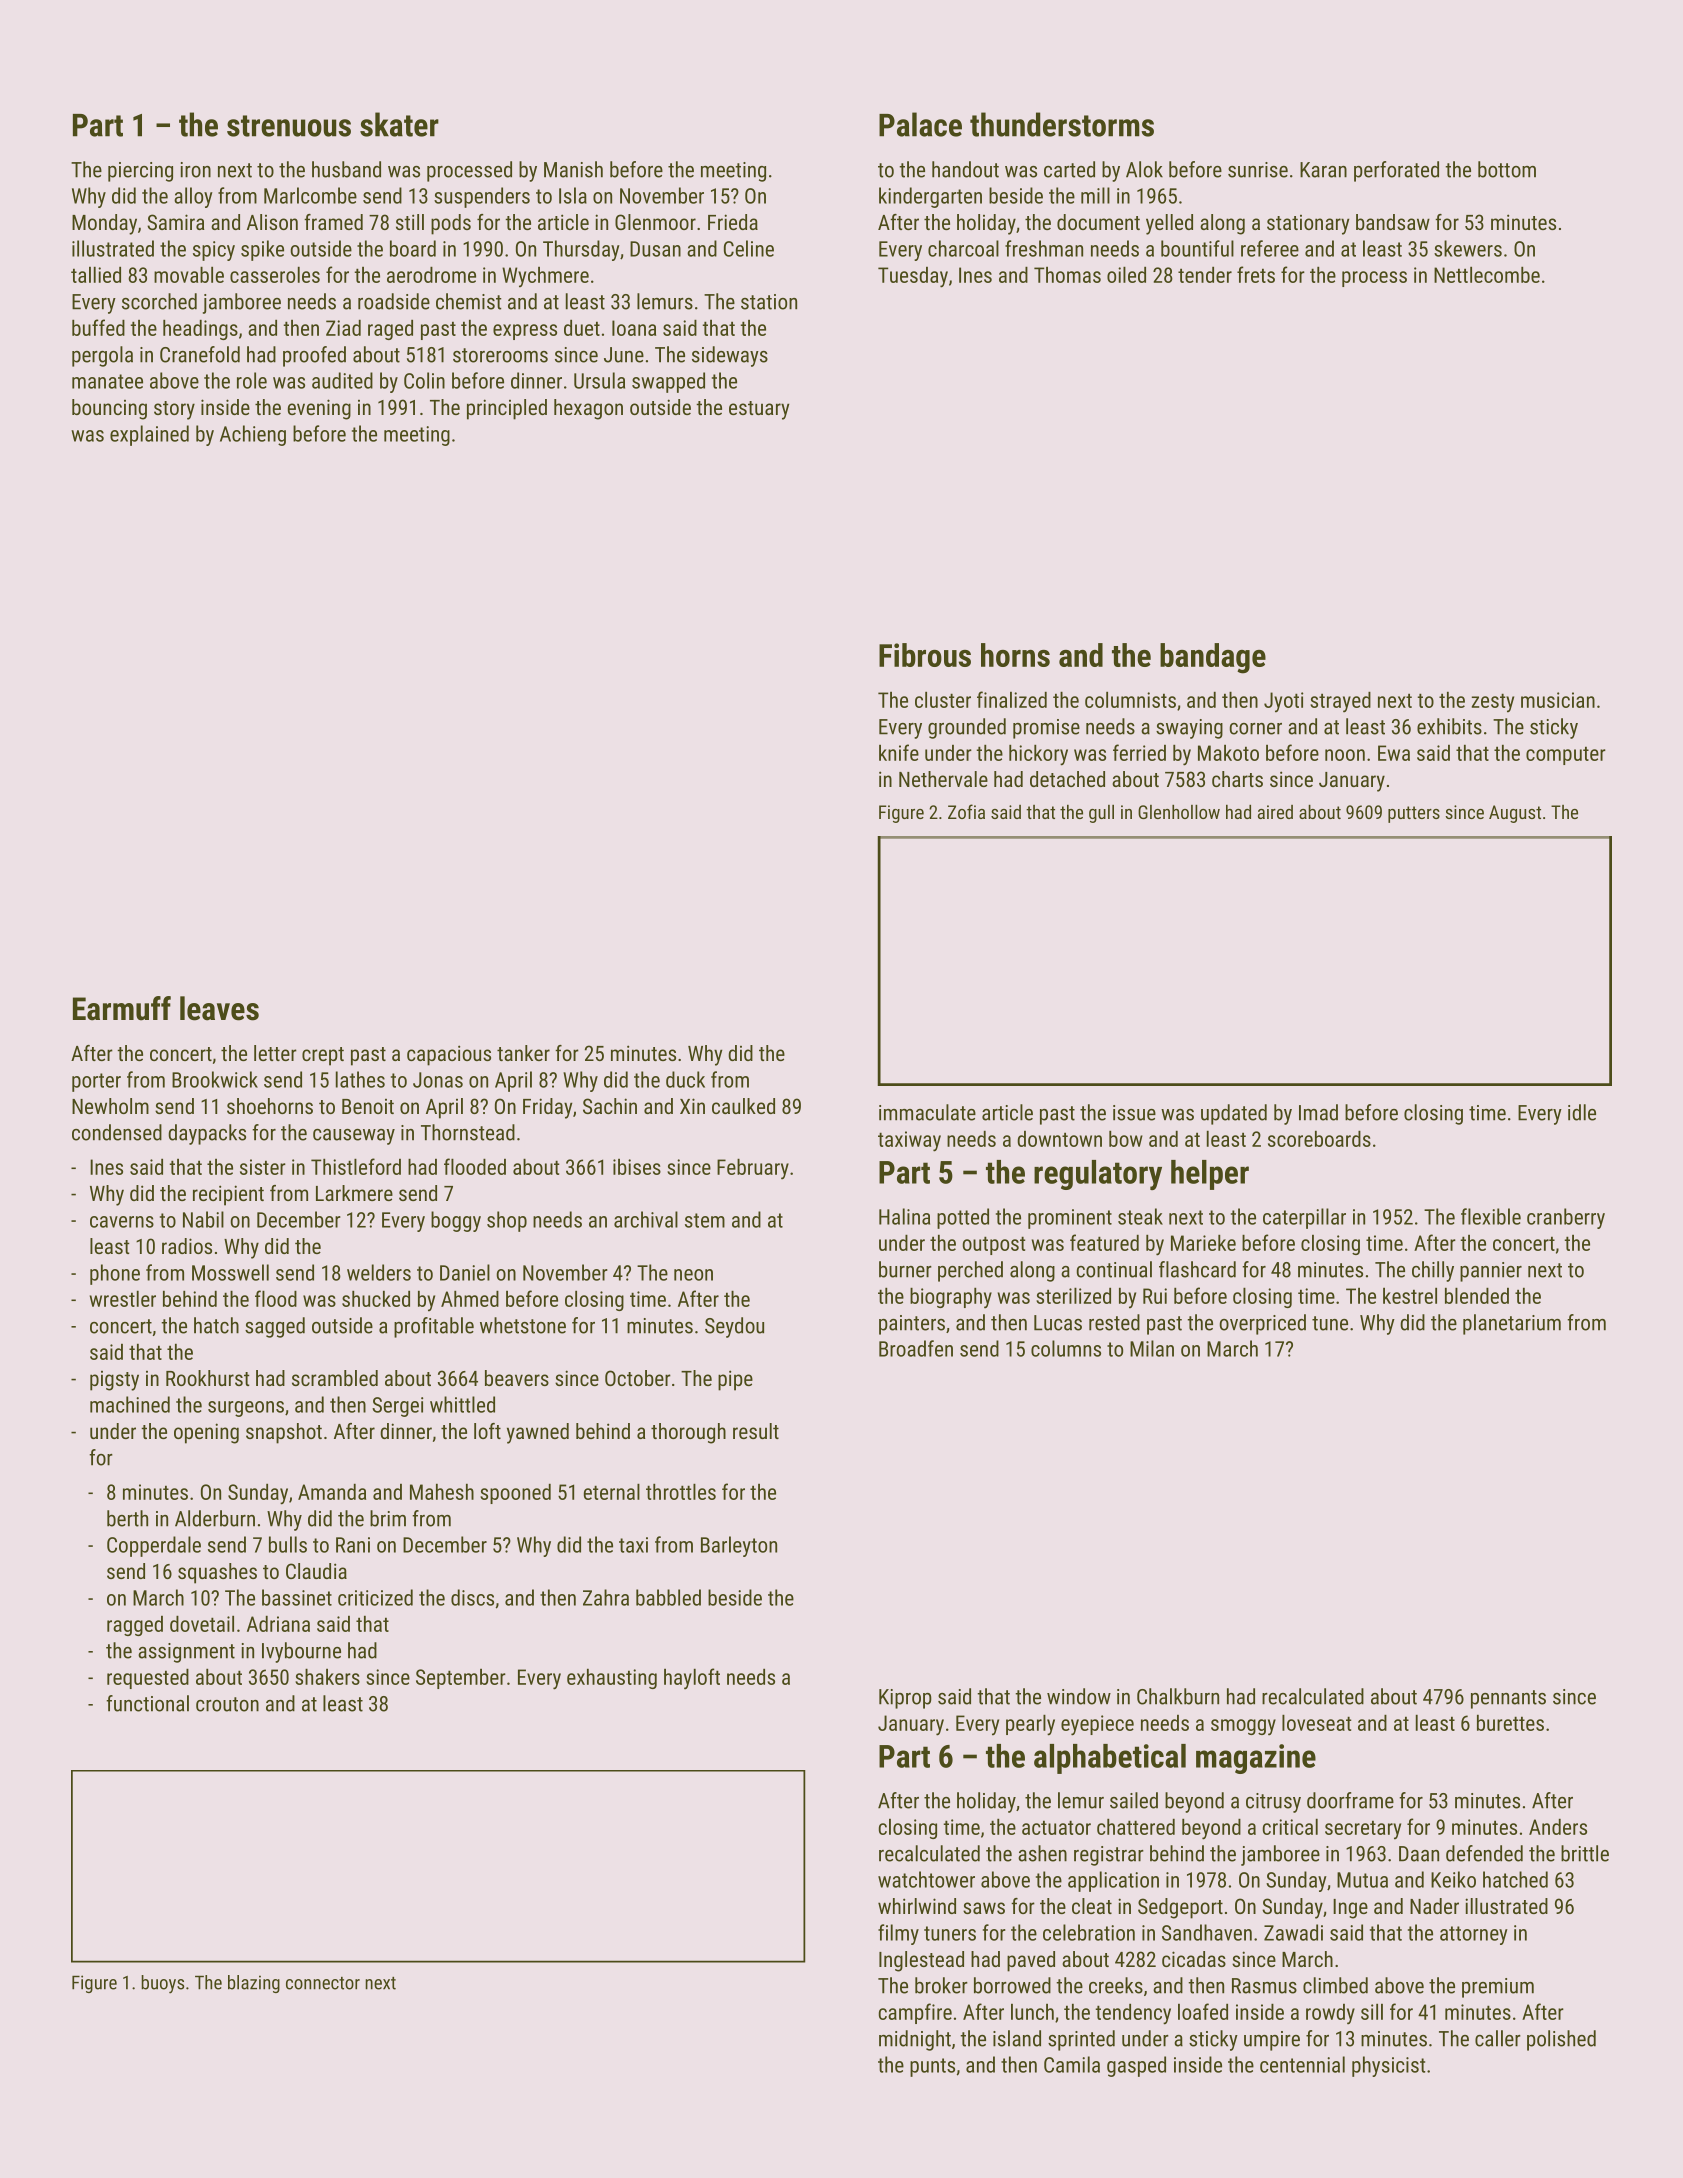 The image size is (1683, 2178). Describe the element at coordinates (254, 1984) in the image. I see `blazing` at that location.
